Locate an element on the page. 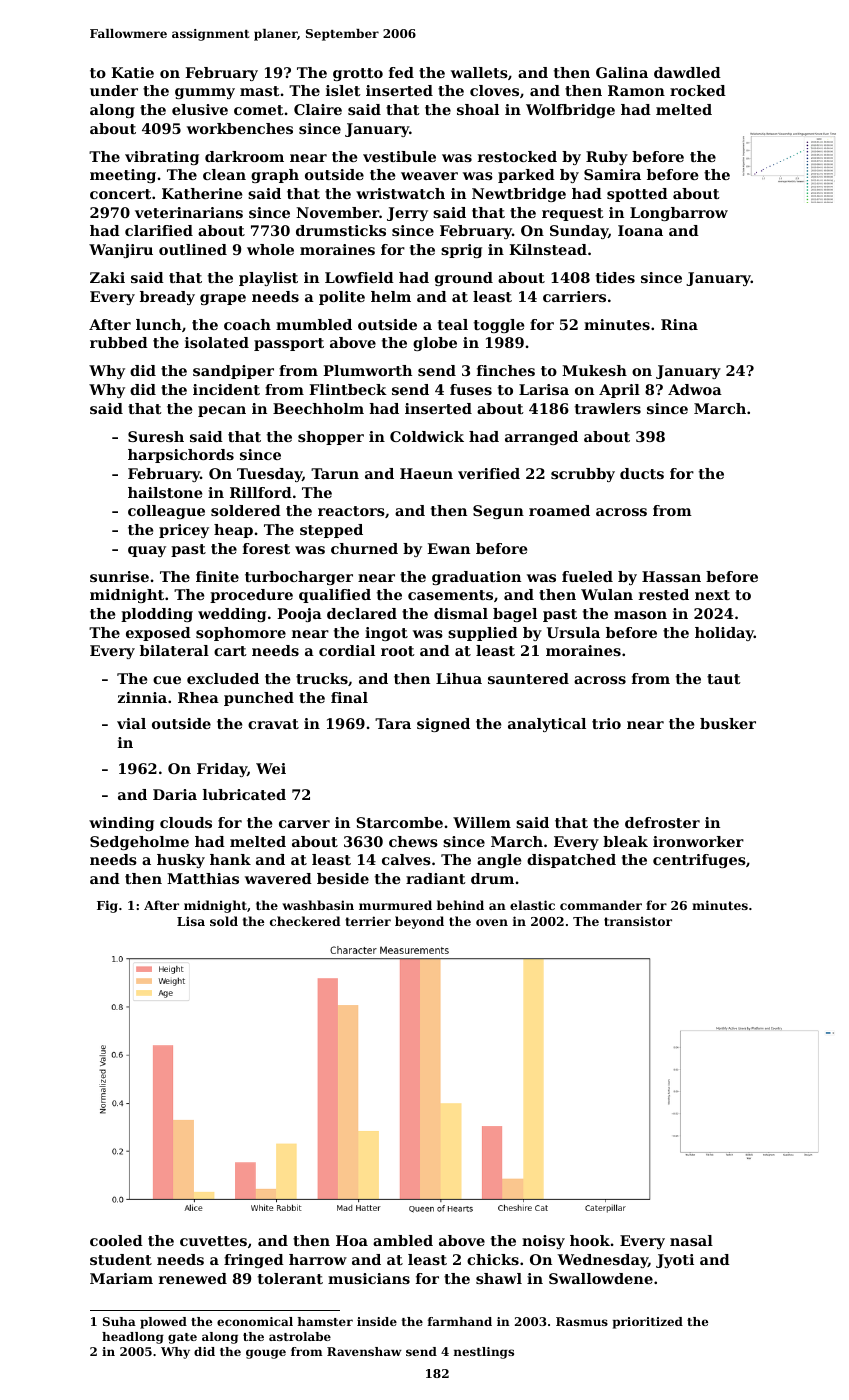 This document has height=1400, width=849. gate is located at coordinates (182, 1338).
